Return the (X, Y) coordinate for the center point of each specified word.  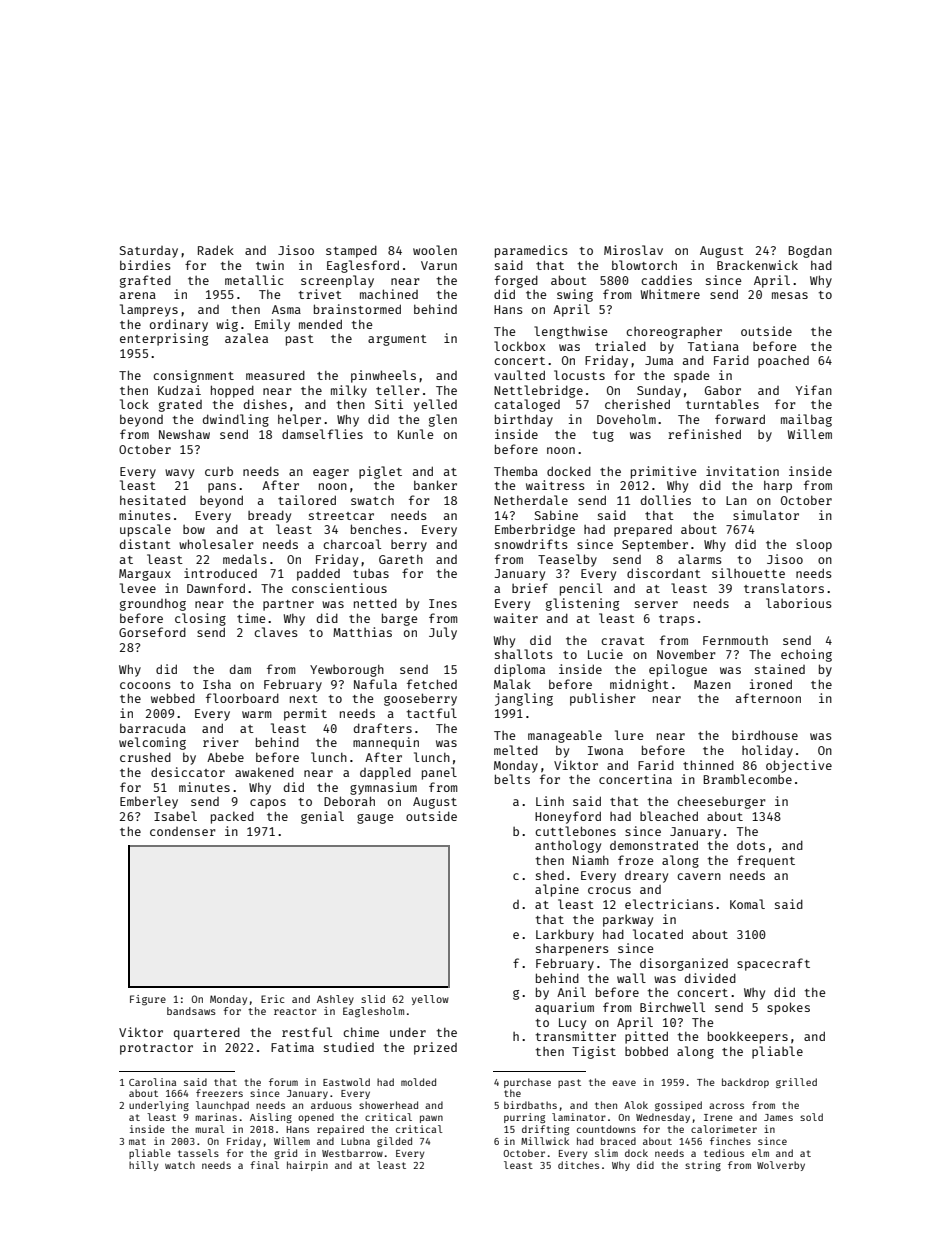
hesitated (153, 500)
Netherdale (531, 500)
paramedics (531, 251)
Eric (272, 999)
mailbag (806, 420)
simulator (766, 515)
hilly (143, 1166)
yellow (430, 1000)
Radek (216, 250)
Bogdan (810, 251)
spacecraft (773, 964)
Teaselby (567, 560)
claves (276, 632)
